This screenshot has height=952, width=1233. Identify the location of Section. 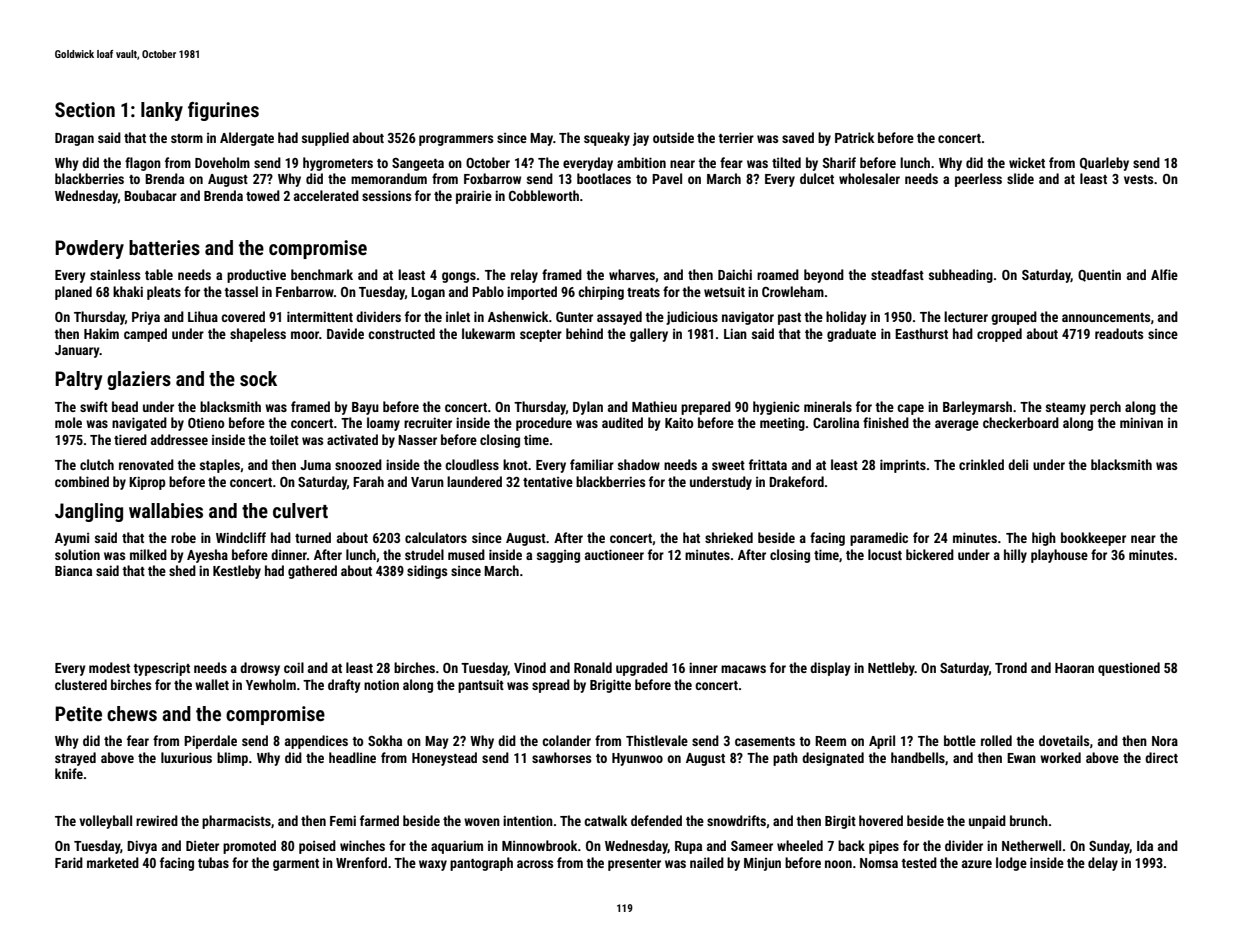
(85, 109).
